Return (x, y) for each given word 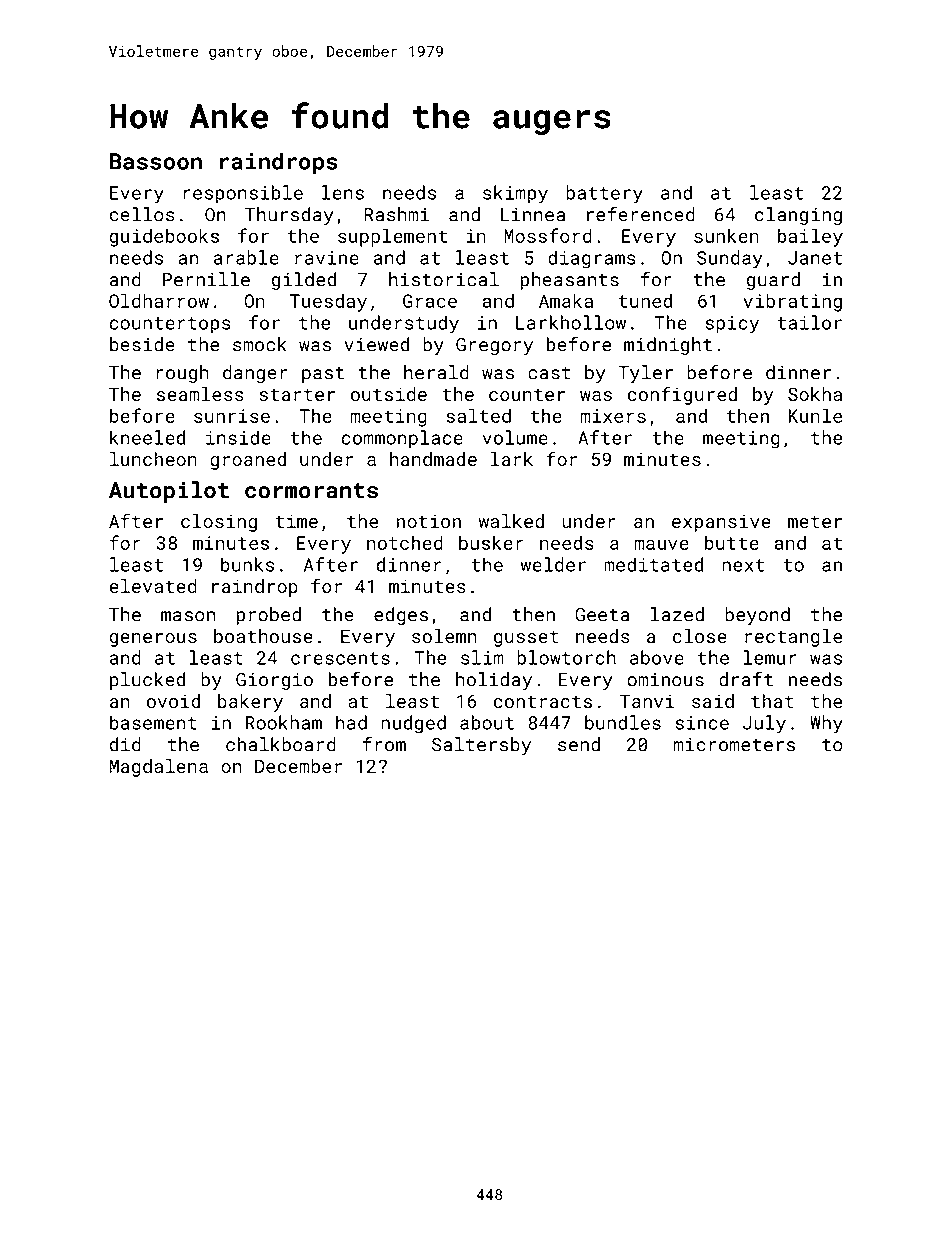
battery (604, 194)
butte (732, 543)
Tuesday (328, 303)
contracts (543, 701)
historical (444, 279)
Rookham (284, 722)
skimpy (515, 194)
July (764, 724)
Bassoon (156, 161)
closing (219, 523)
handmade (433, 459)
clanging (798, 216)
